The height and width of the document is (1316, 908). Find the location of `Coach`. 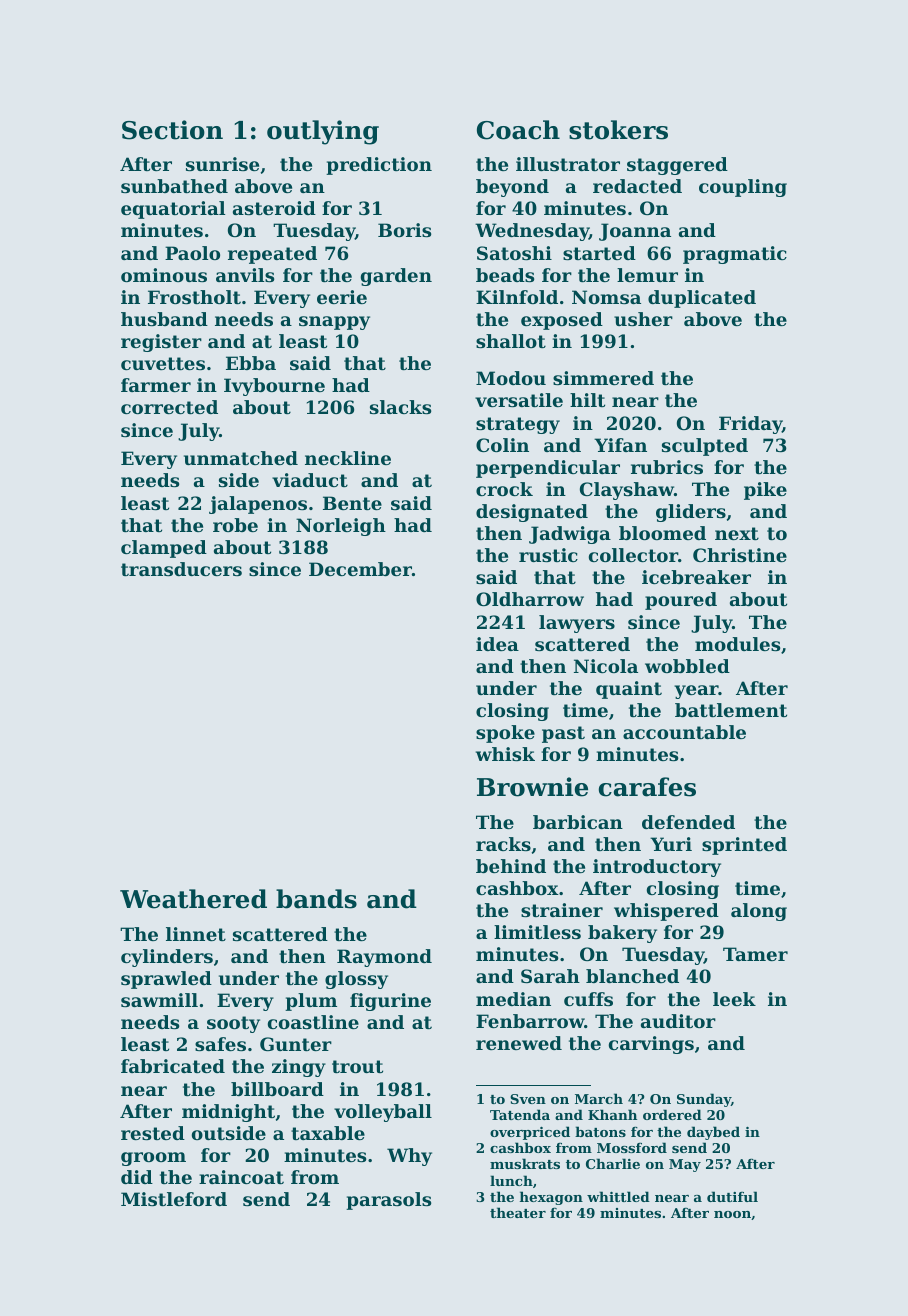

Coach is located at coordinates (518, 130).
